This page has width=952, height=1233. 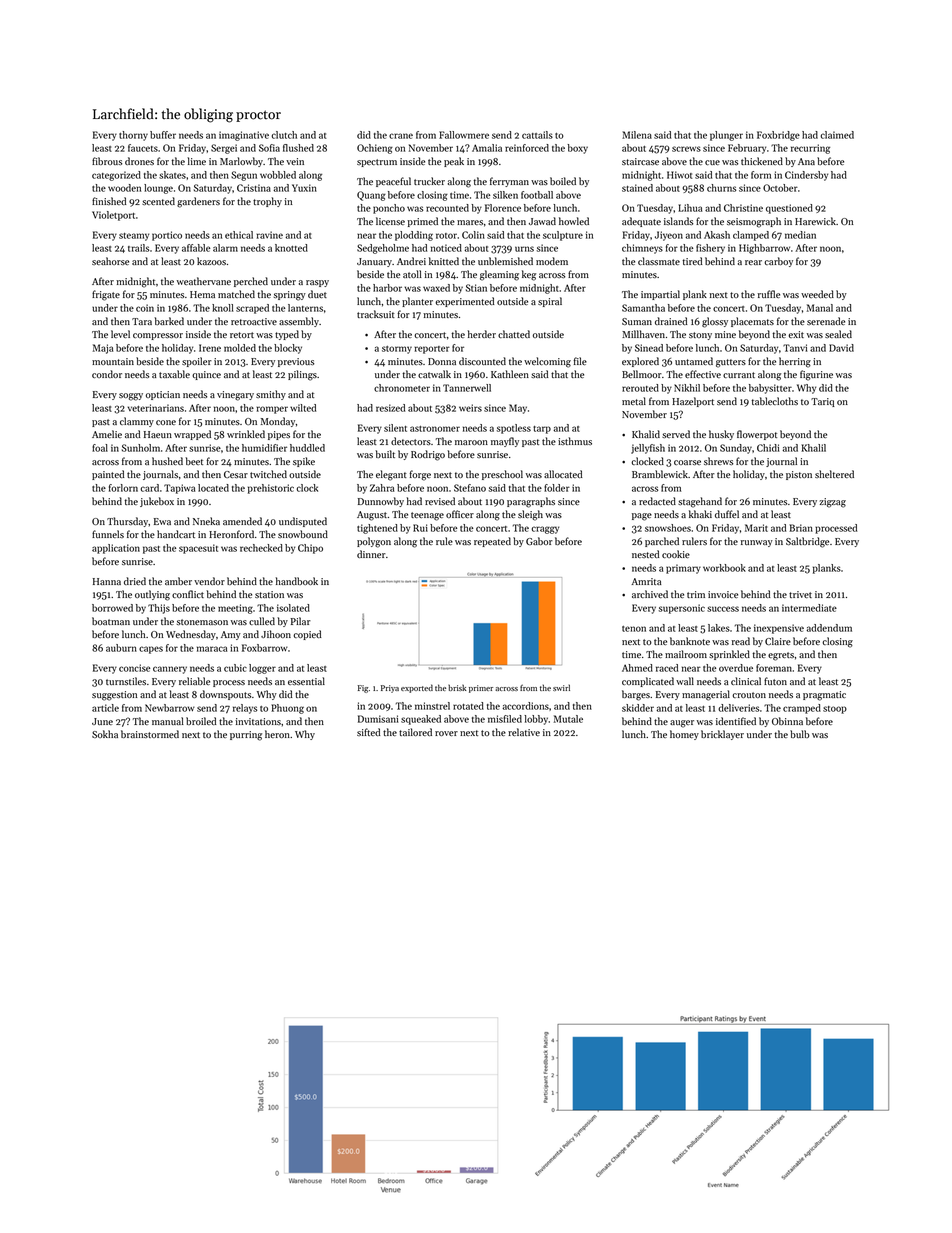 What do you see at coordinates (770, 389) in the page?
I see `babysitter` at bounding box center [770, 389].
